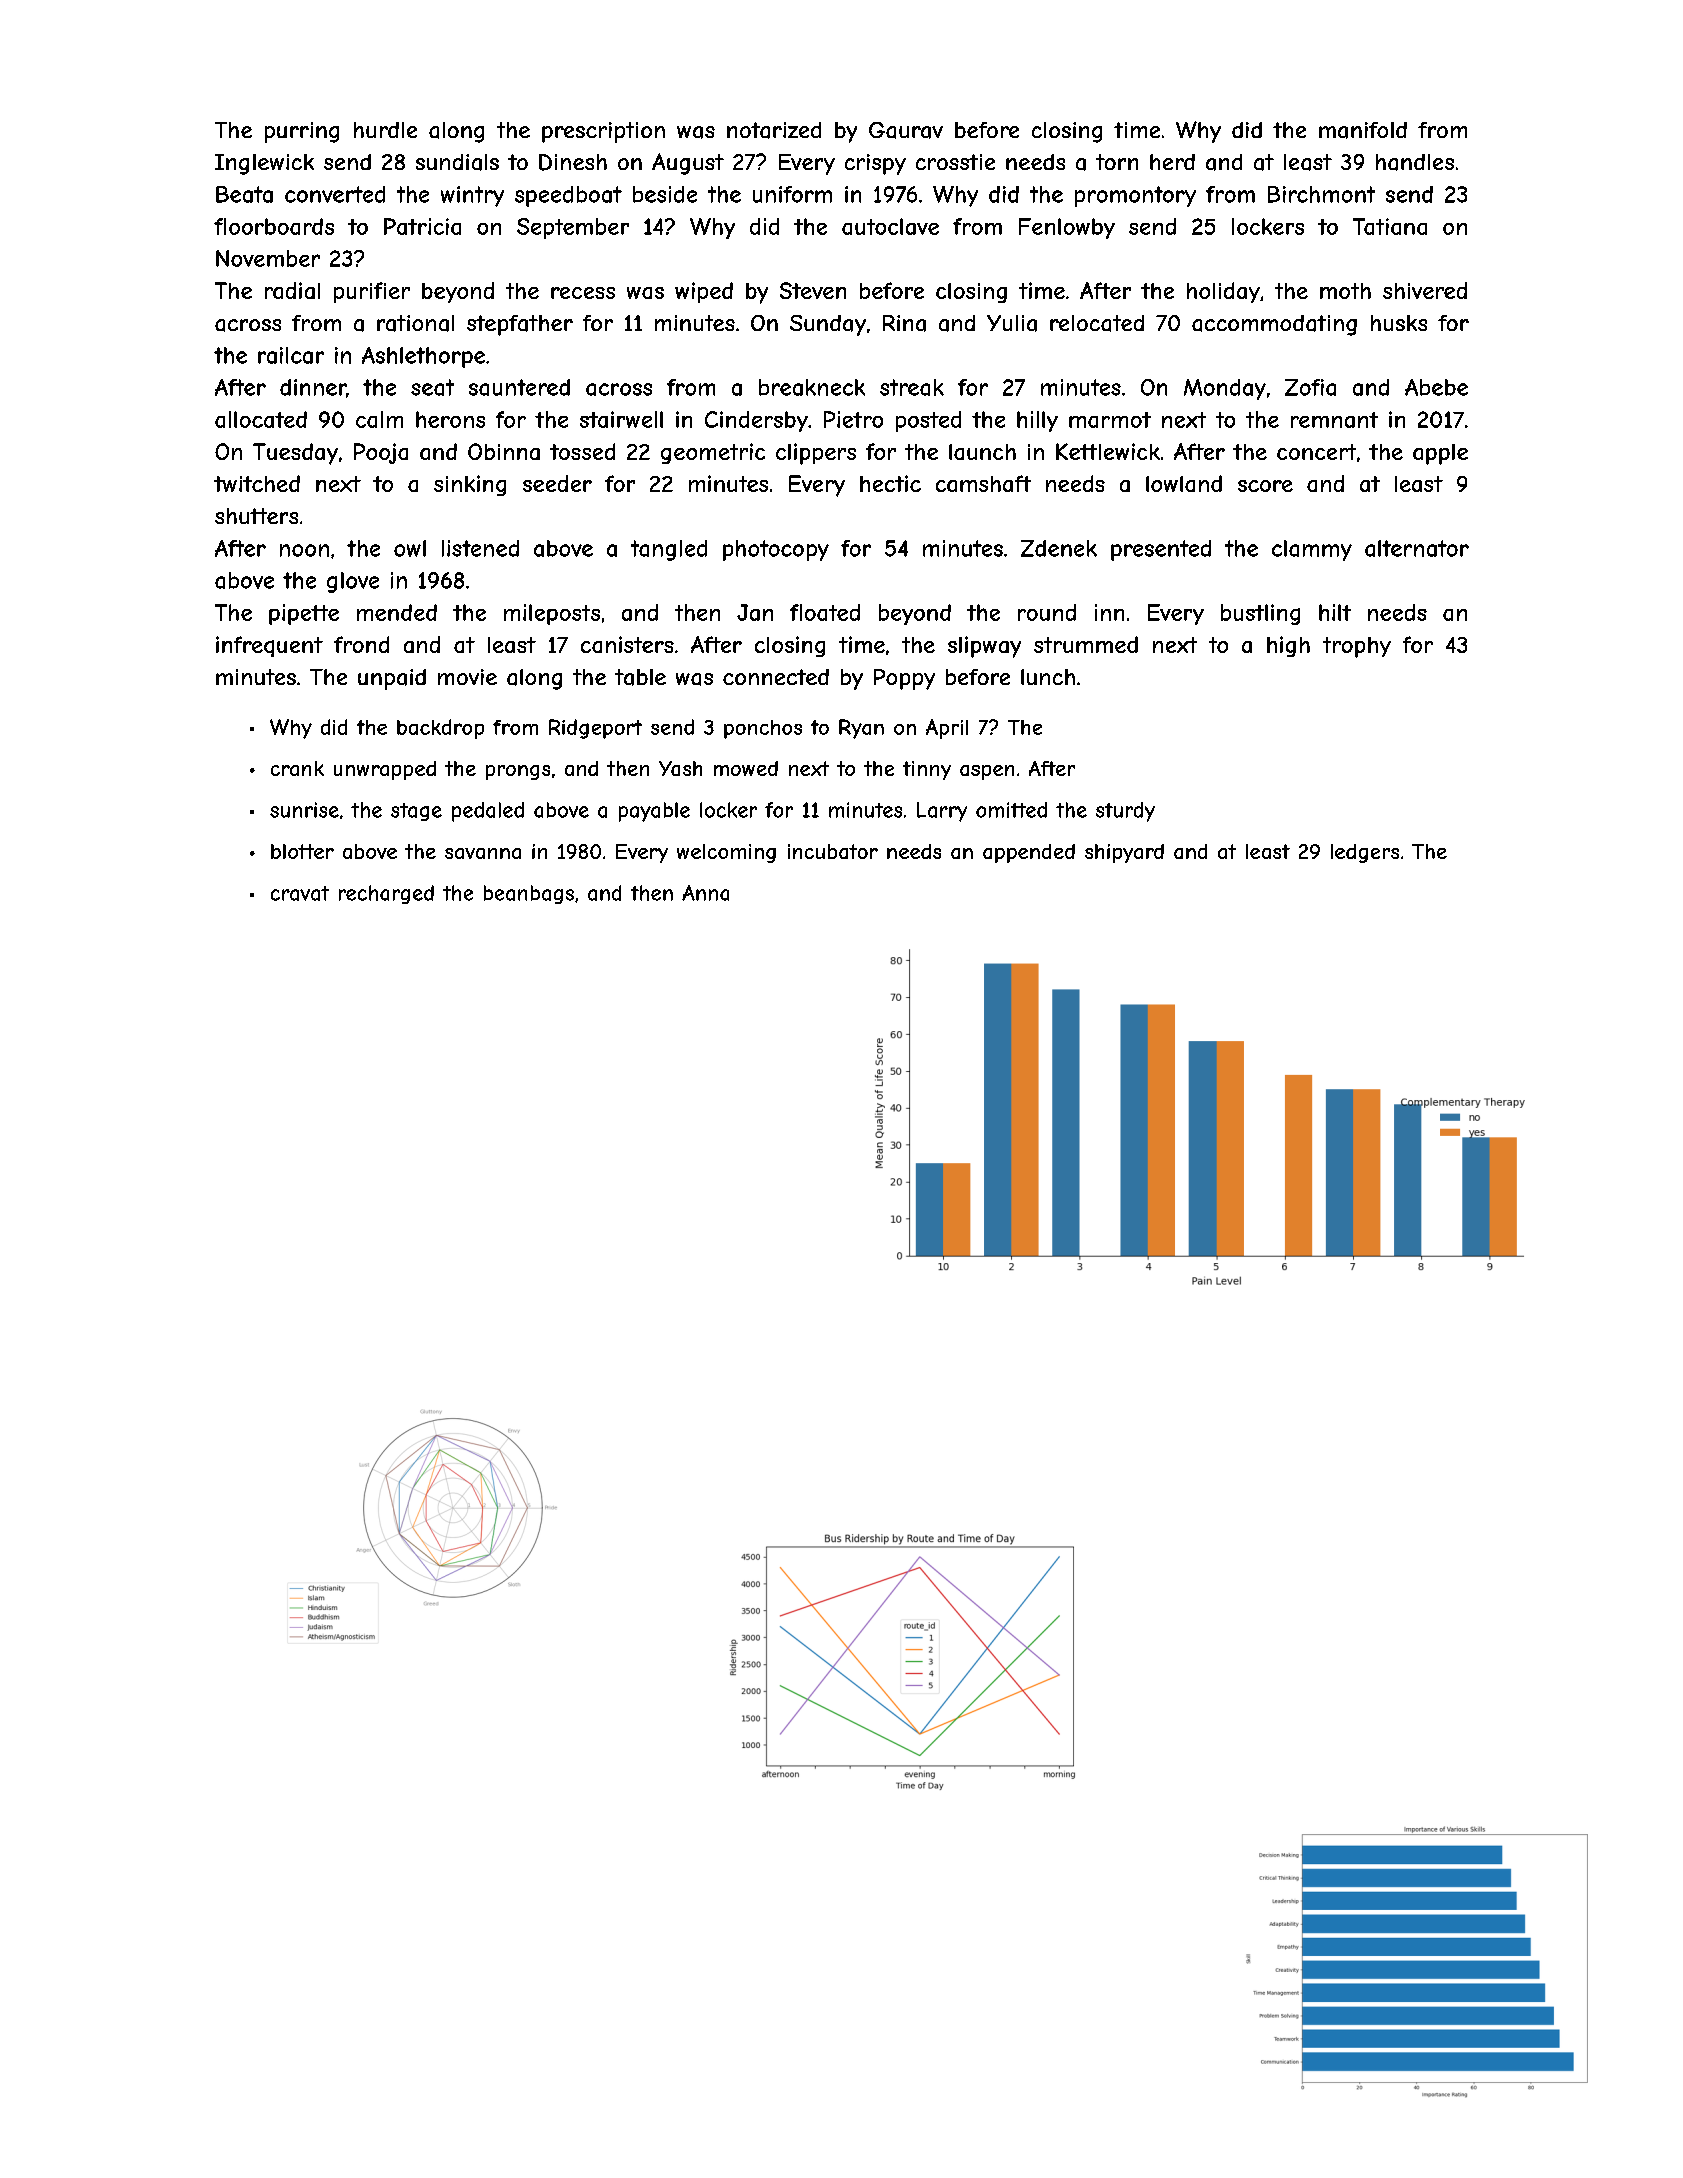 This screenshot has height=2178, width=1683. I want to click on Fenlowby, so click(1067, 228).
